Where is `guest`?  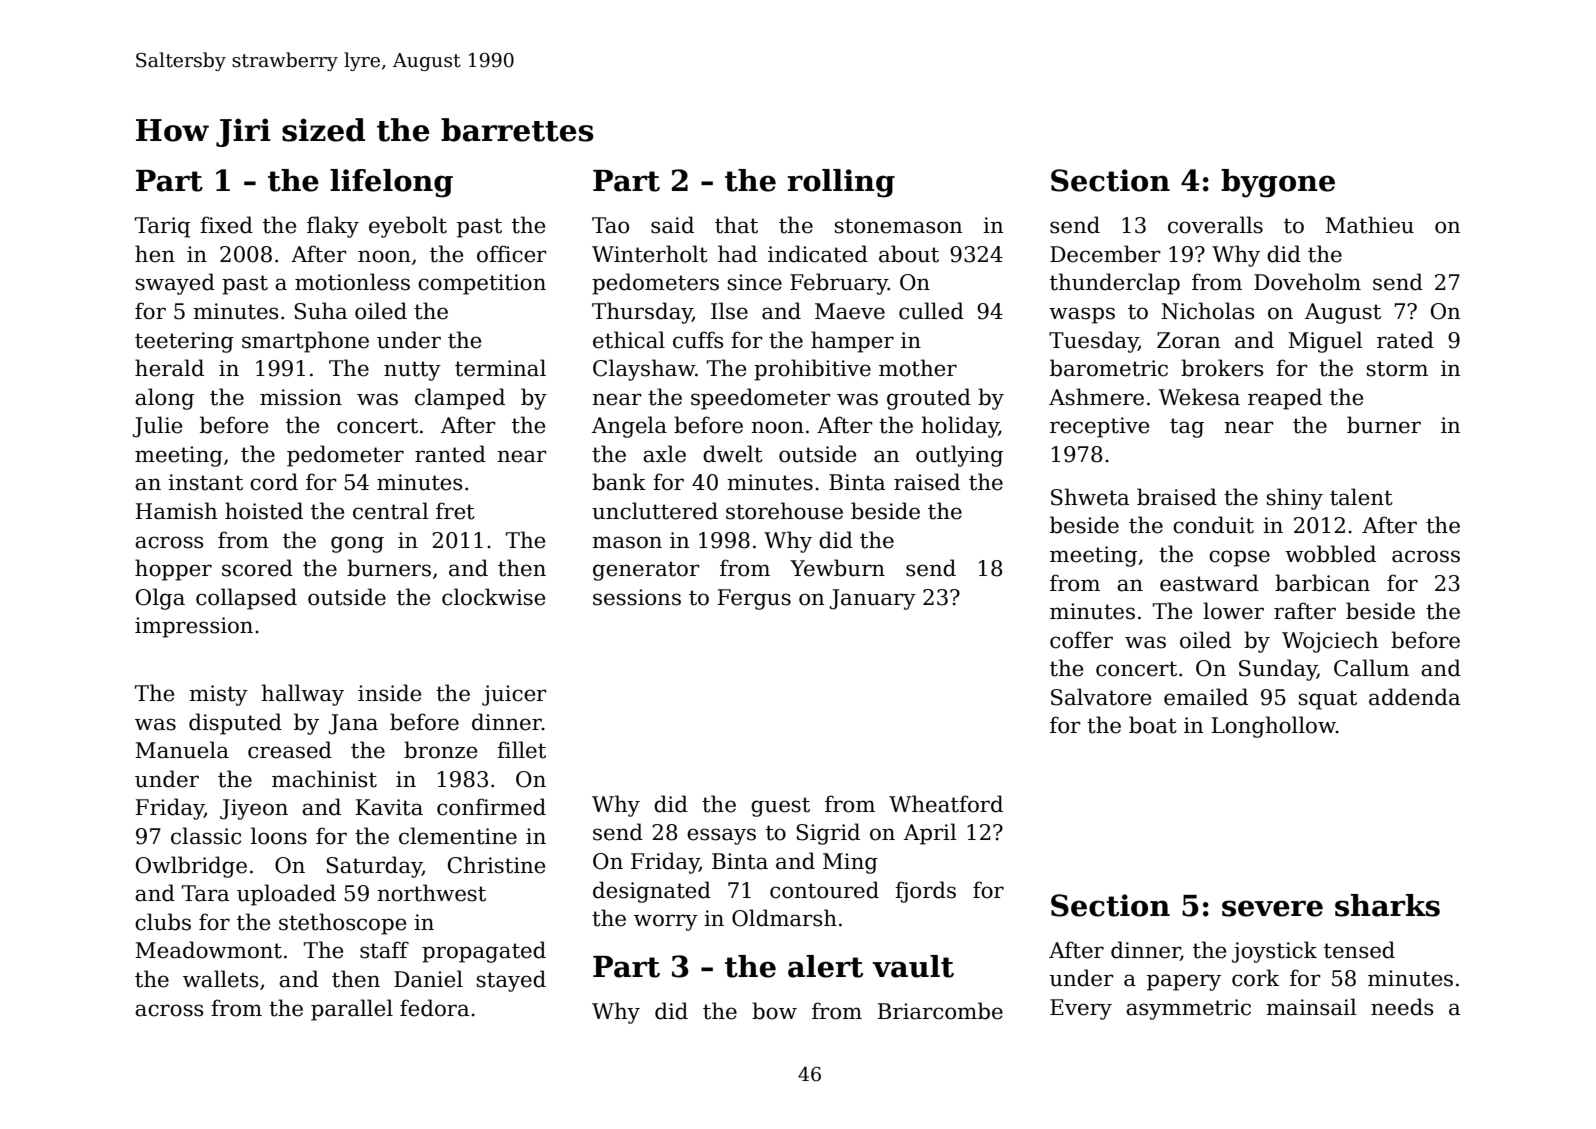 guest is located at coordinates (780, 807).
